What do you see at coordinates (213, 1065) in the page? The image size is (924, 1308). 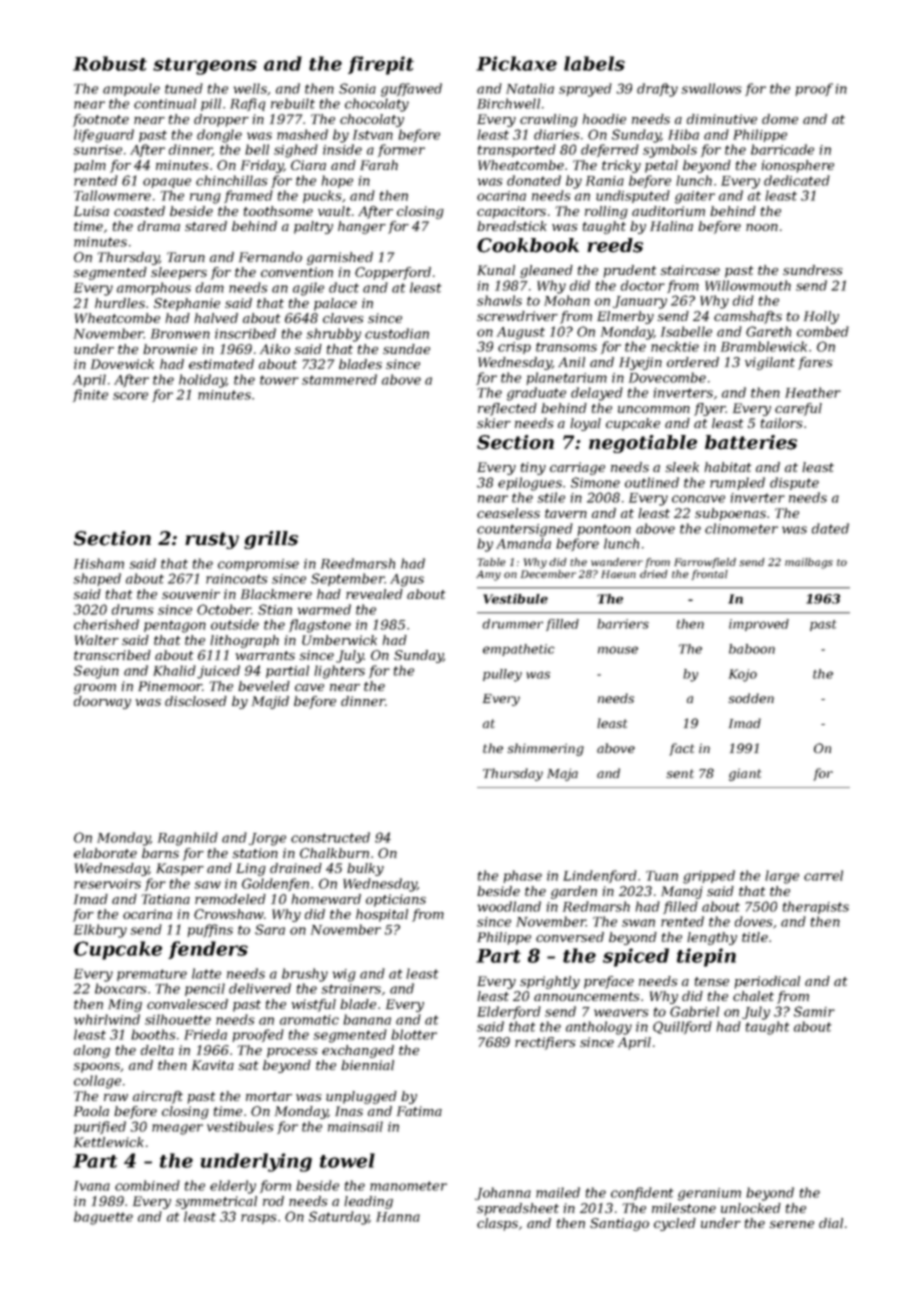 I see `Kavita` at bounding box center [213, 1065].
